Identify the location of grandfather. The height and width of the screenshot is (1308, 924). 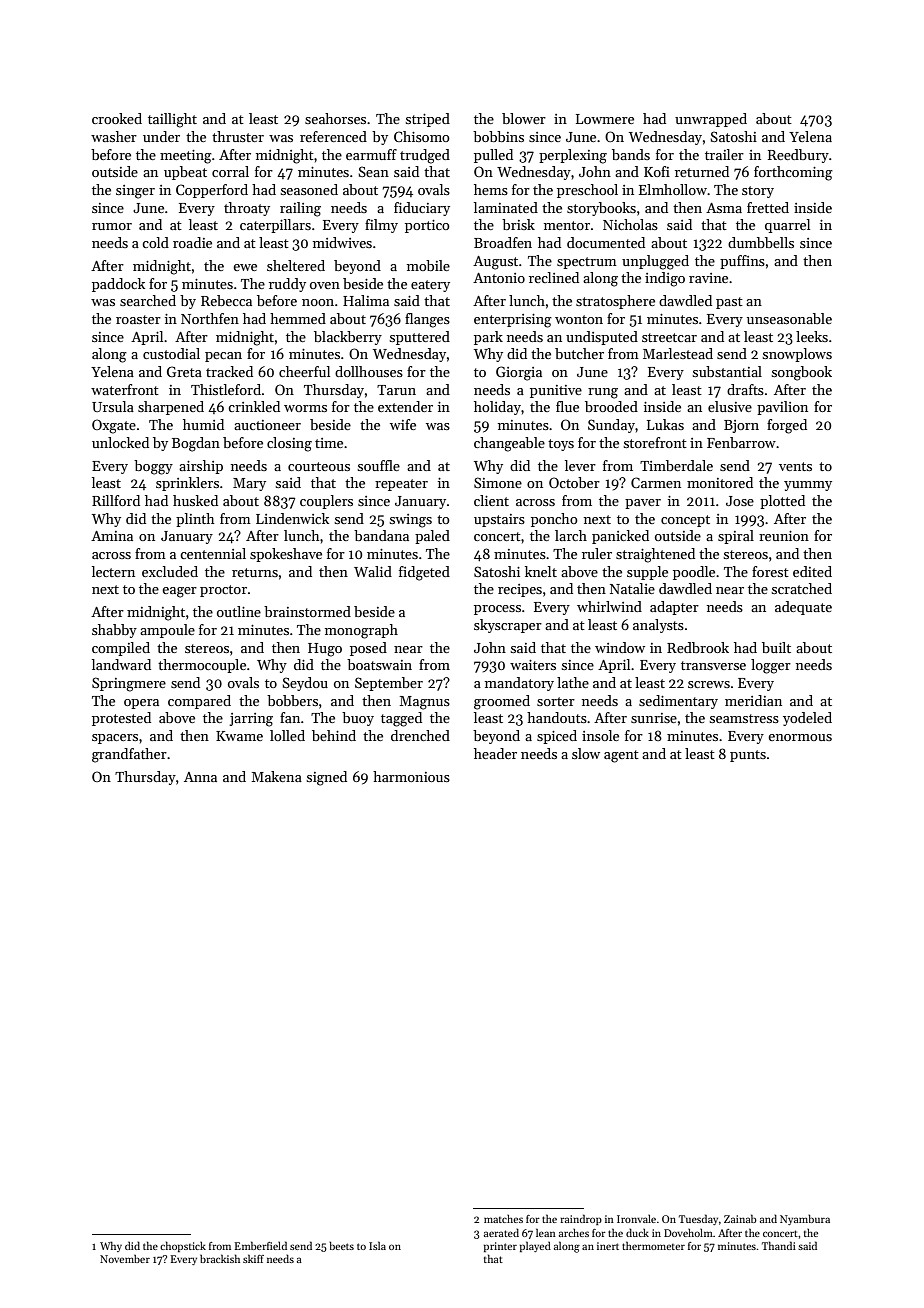
(129, 755).
